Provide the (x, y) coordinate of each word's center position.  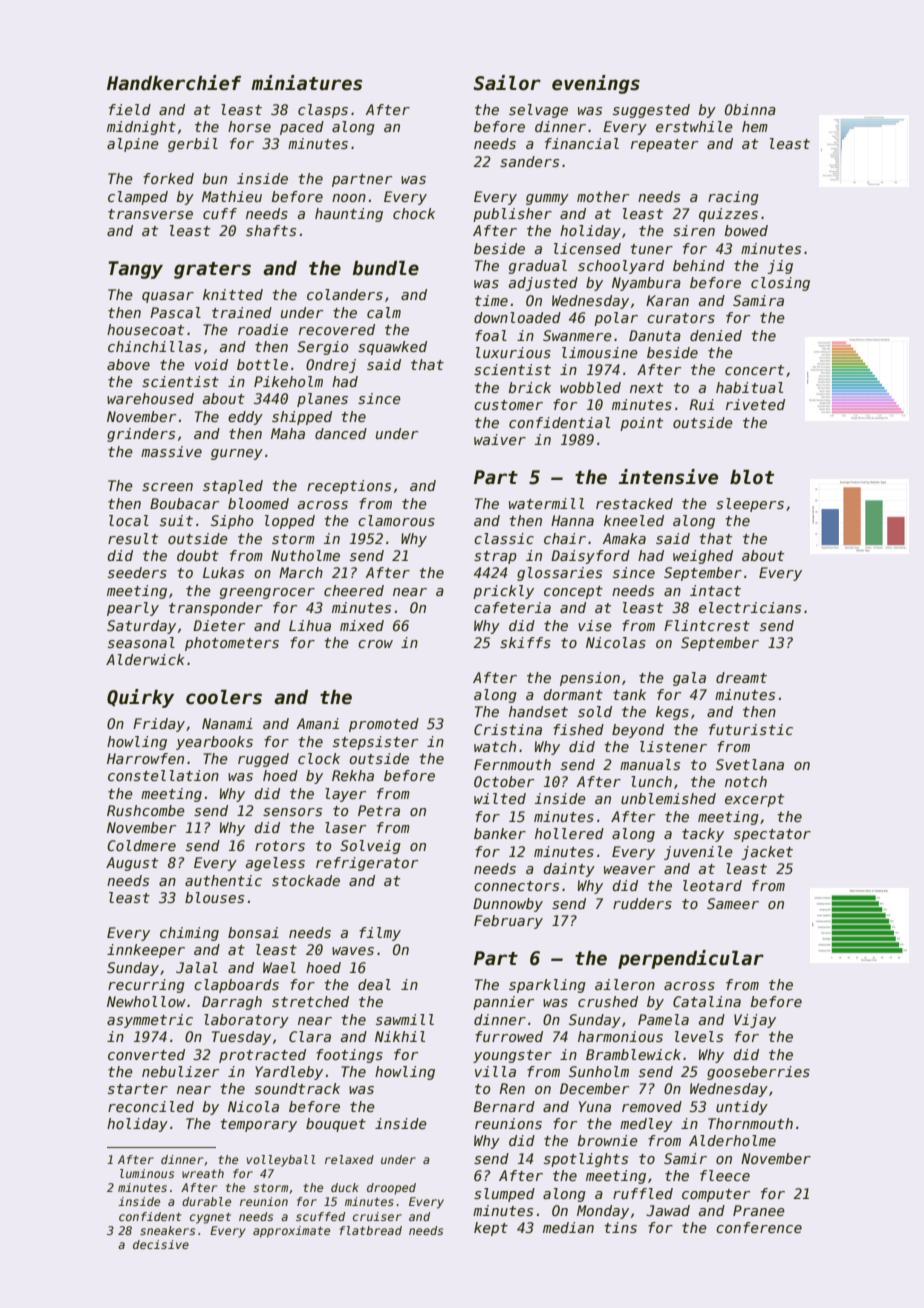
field (130, 109)
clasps (323, 111)
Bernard (504, 1106)
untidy (742, 1108)
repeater (664, 145)
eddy (245, 418)
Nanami (227, 723)
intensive (668, 477)
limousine (600, 352)
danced (341, 433)
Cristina (508, 729)
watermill (546, 503)
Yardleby (289, 1073)
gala (689, 679)
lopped (290, 522)
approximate (291, 1232)
